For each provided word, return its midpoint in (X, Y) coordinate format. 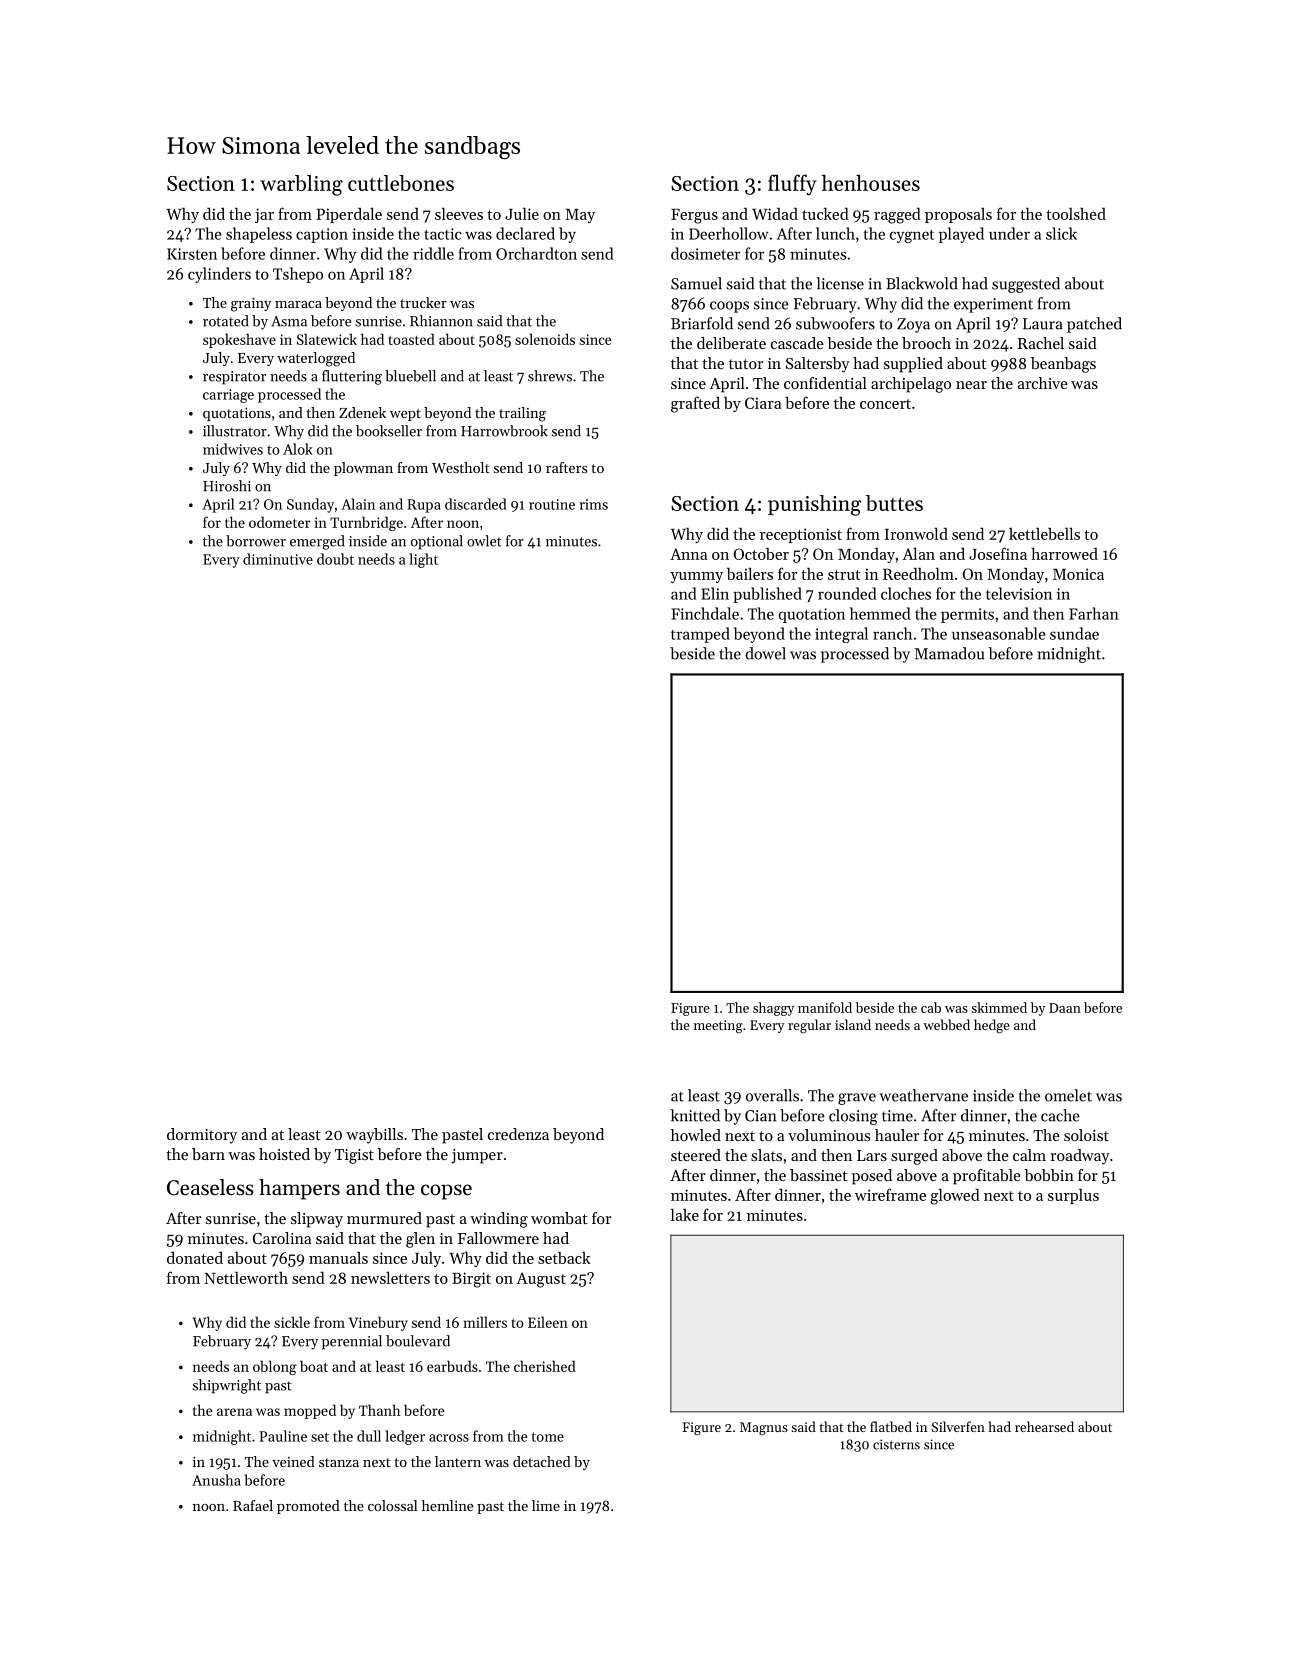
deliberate (731, 343)
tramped (700, 635)
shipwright (227, 1386)
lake (685, 1214)
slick (1061, 233)
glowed (955, 1196)
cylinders (219, 275)
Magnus (764, 1428)
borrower (256, 541)
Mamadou (949, 653)
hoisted (284, 1154)
